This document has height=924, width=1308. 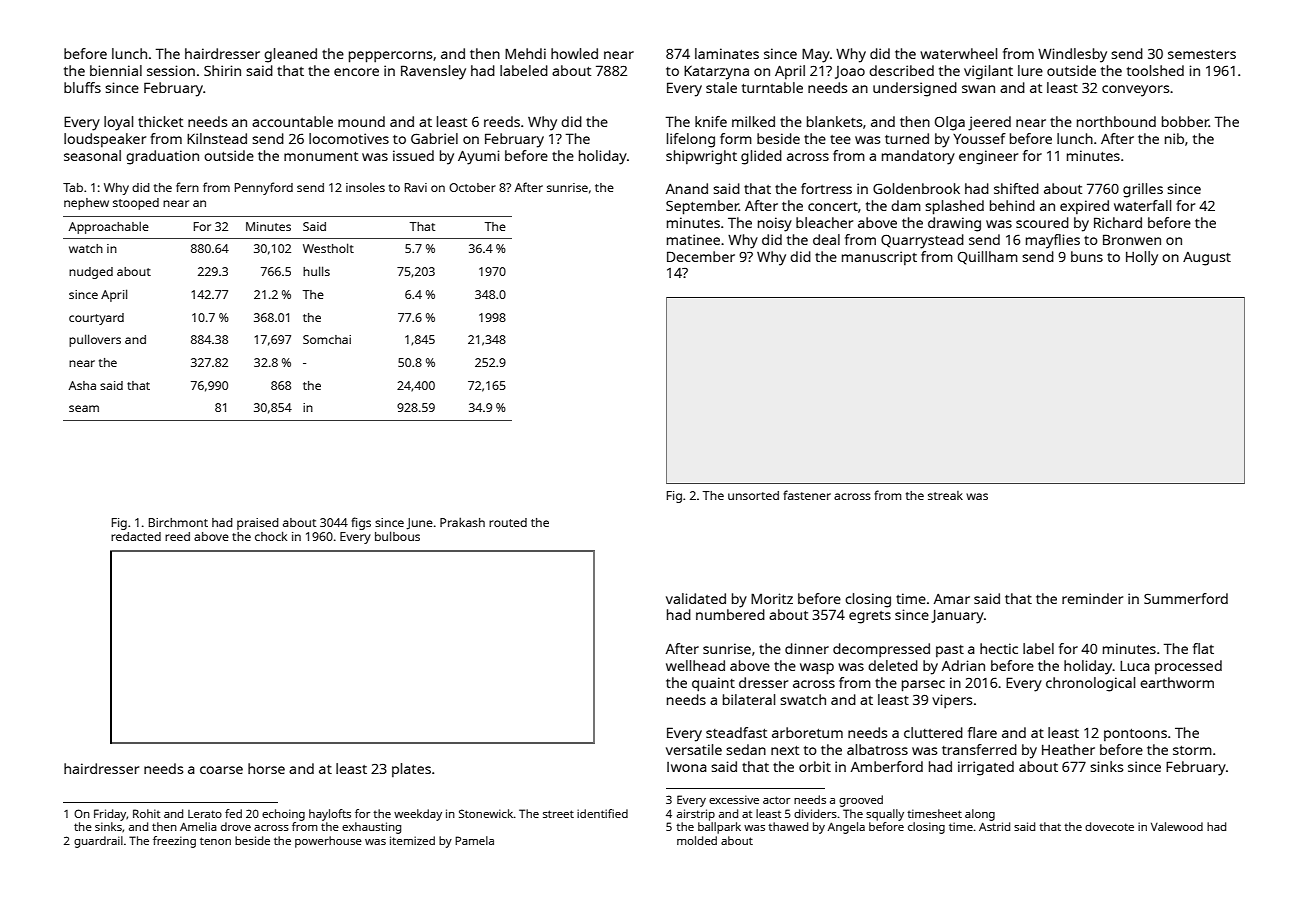 What do you see at coordinates (1186, 598) in the document?
I see `Summerford` at bounding box center [1186, 598].
